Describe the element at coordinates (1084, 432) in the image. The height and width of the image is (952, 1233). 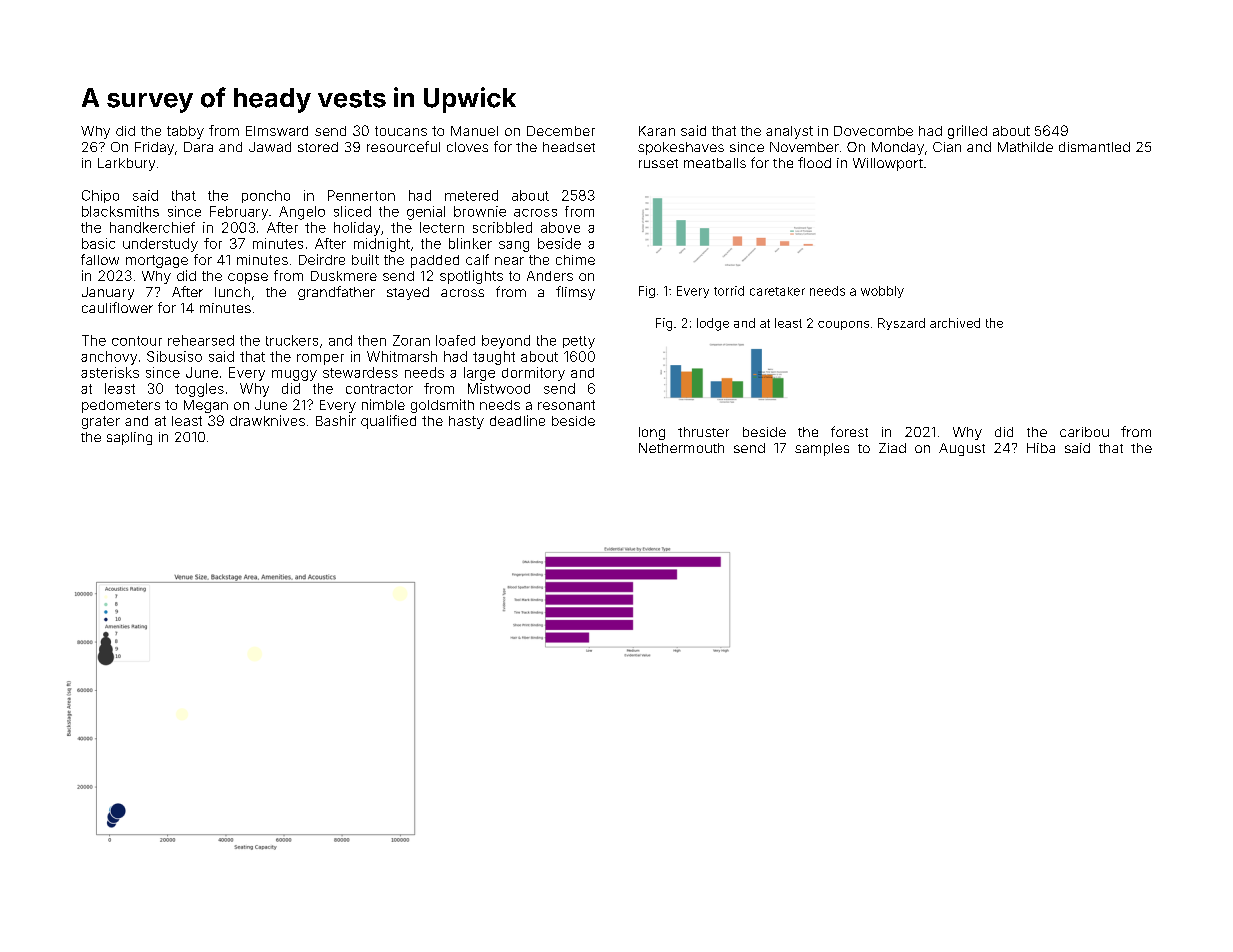
I see `caribou` at that location.
